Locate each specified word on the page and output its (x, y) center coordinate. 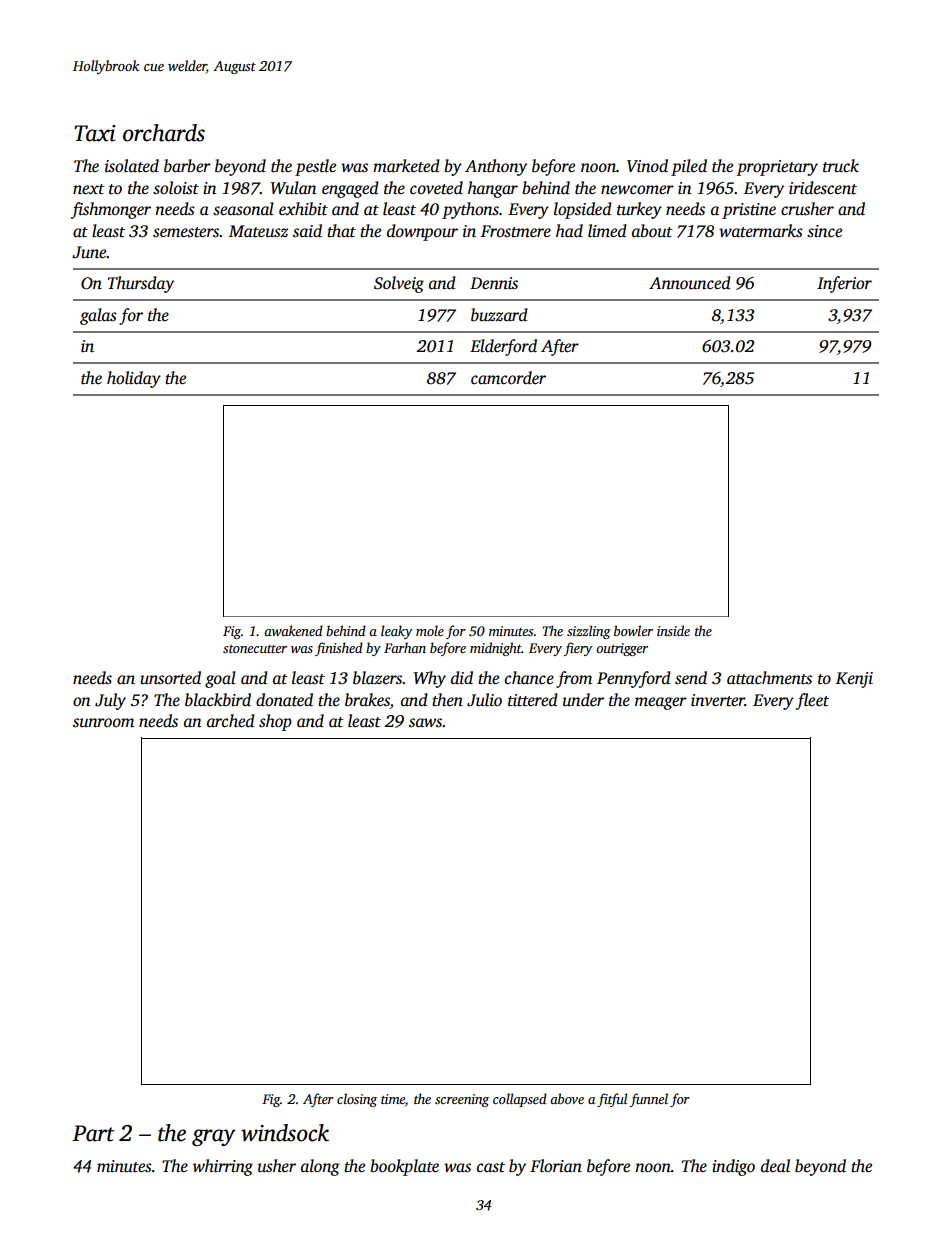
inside (673, 630)
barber (187, 166)
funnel (649, 1100)
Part (93, 1133)
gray (214, 1137)
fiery (578, 649)
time (393, 1099)
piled (689, 167)
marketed (406, 166)
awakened (293, 630)
